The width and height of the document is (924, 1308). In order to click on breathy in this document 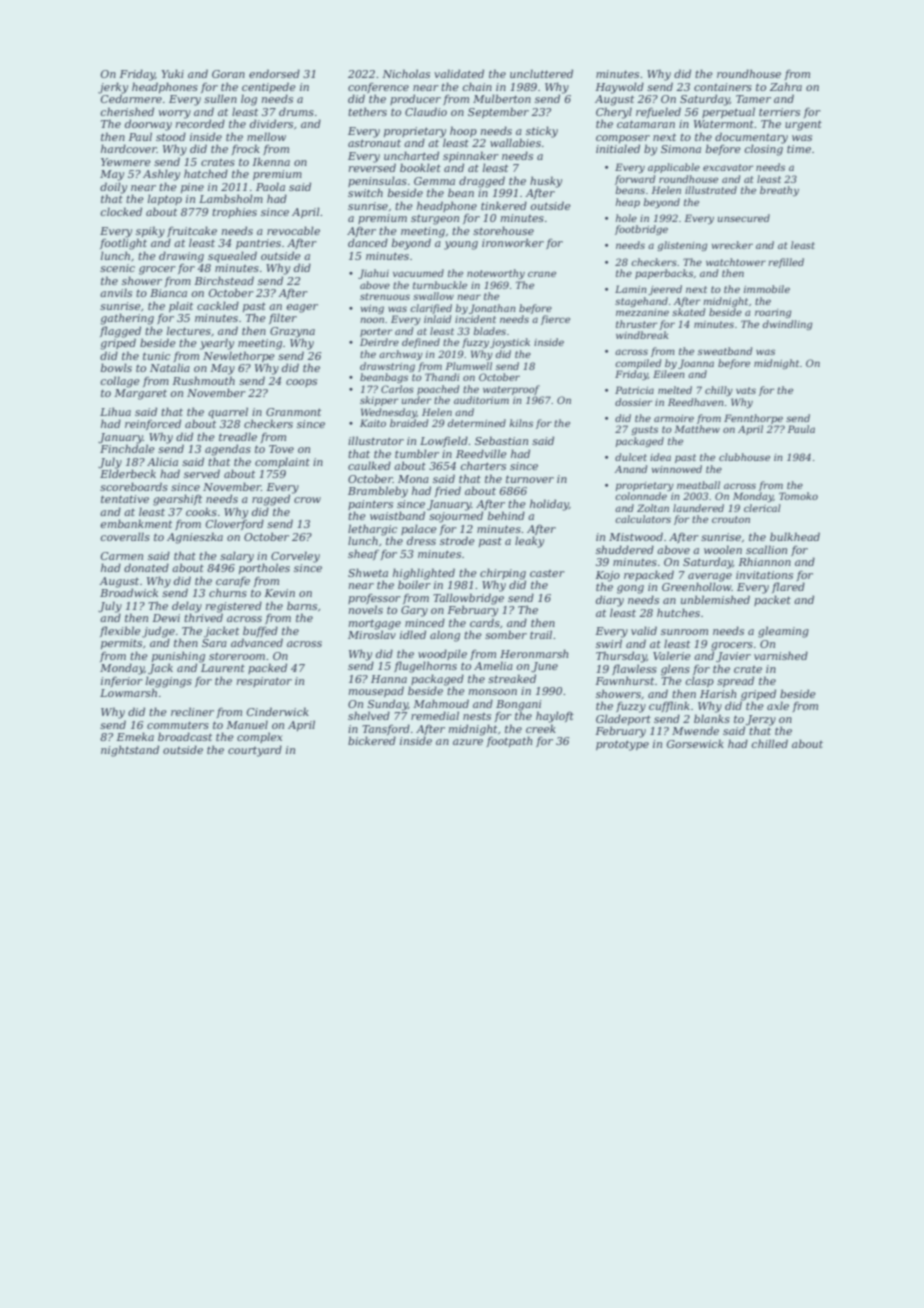, I will do `click(779, 191)`.
